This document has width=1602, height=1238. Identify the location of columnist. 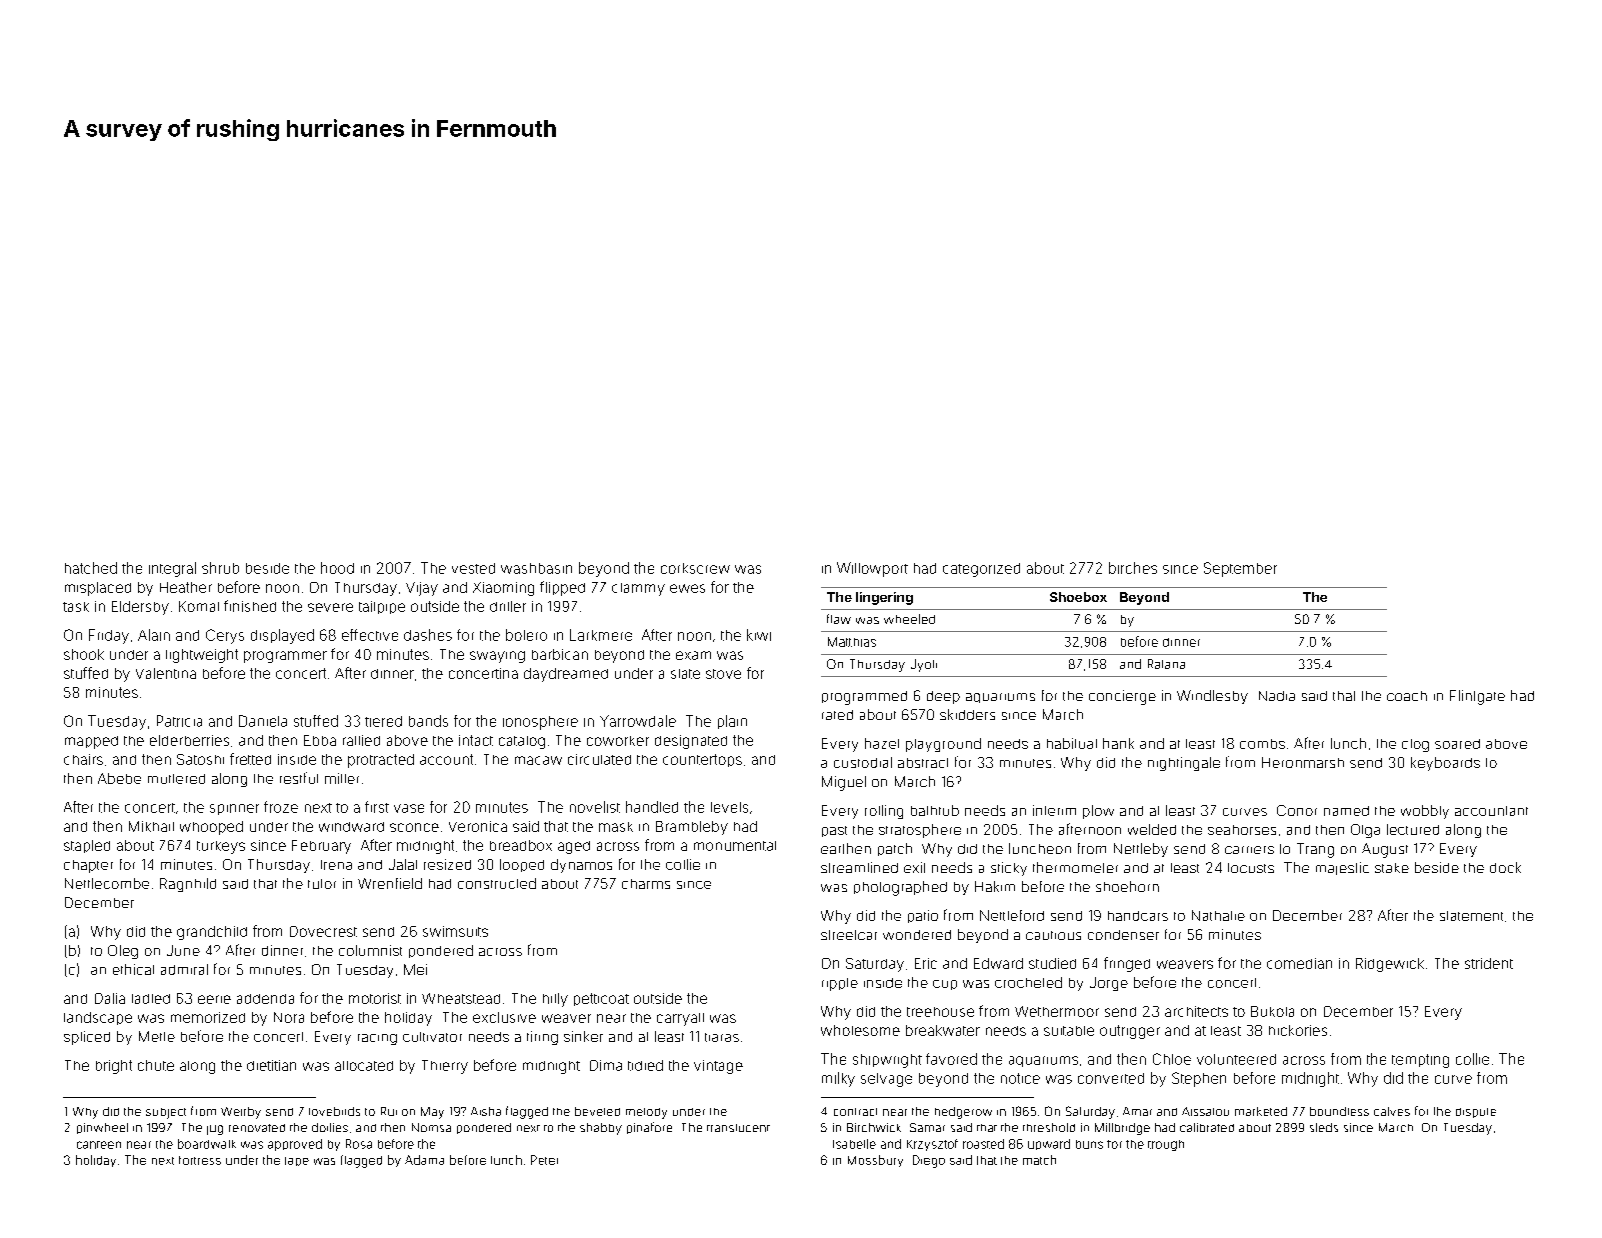
(370, 950).
